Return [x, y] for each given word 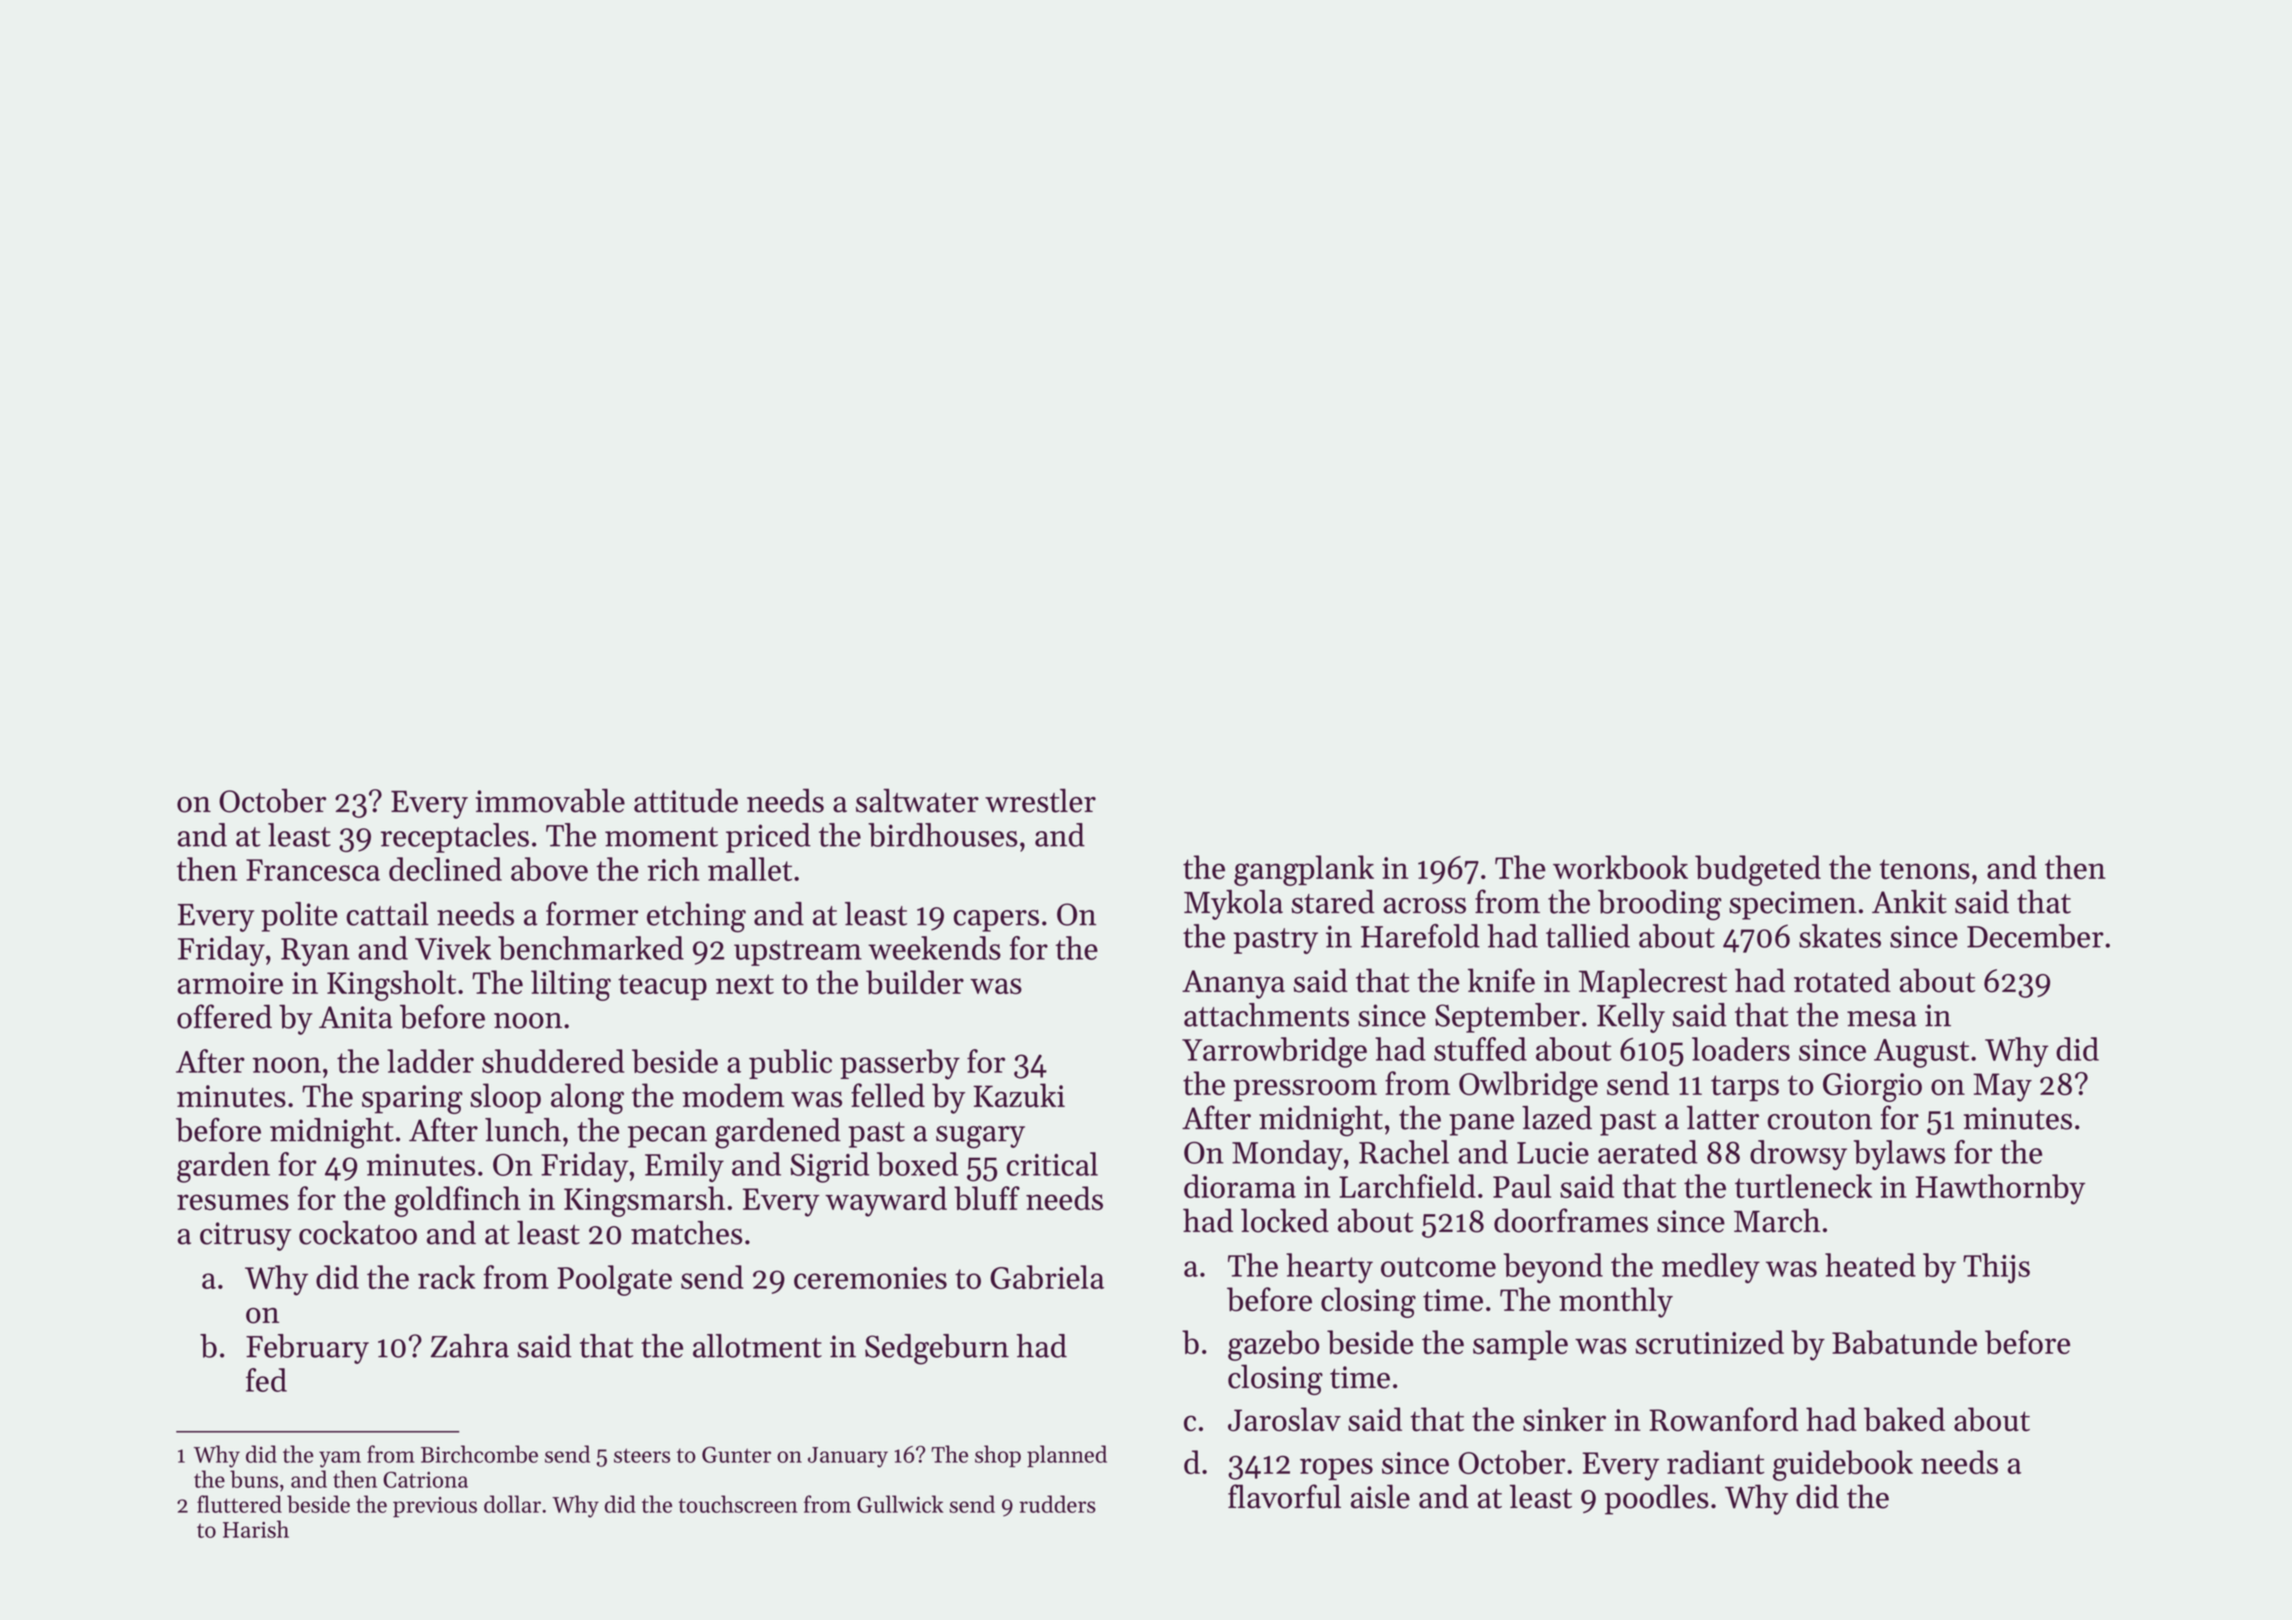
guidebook [1843, 1465]
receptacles [455, 838]
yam [340, 1459]
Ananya [1233, 984]
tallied [1588, 936]
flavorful [1284, 1496]
